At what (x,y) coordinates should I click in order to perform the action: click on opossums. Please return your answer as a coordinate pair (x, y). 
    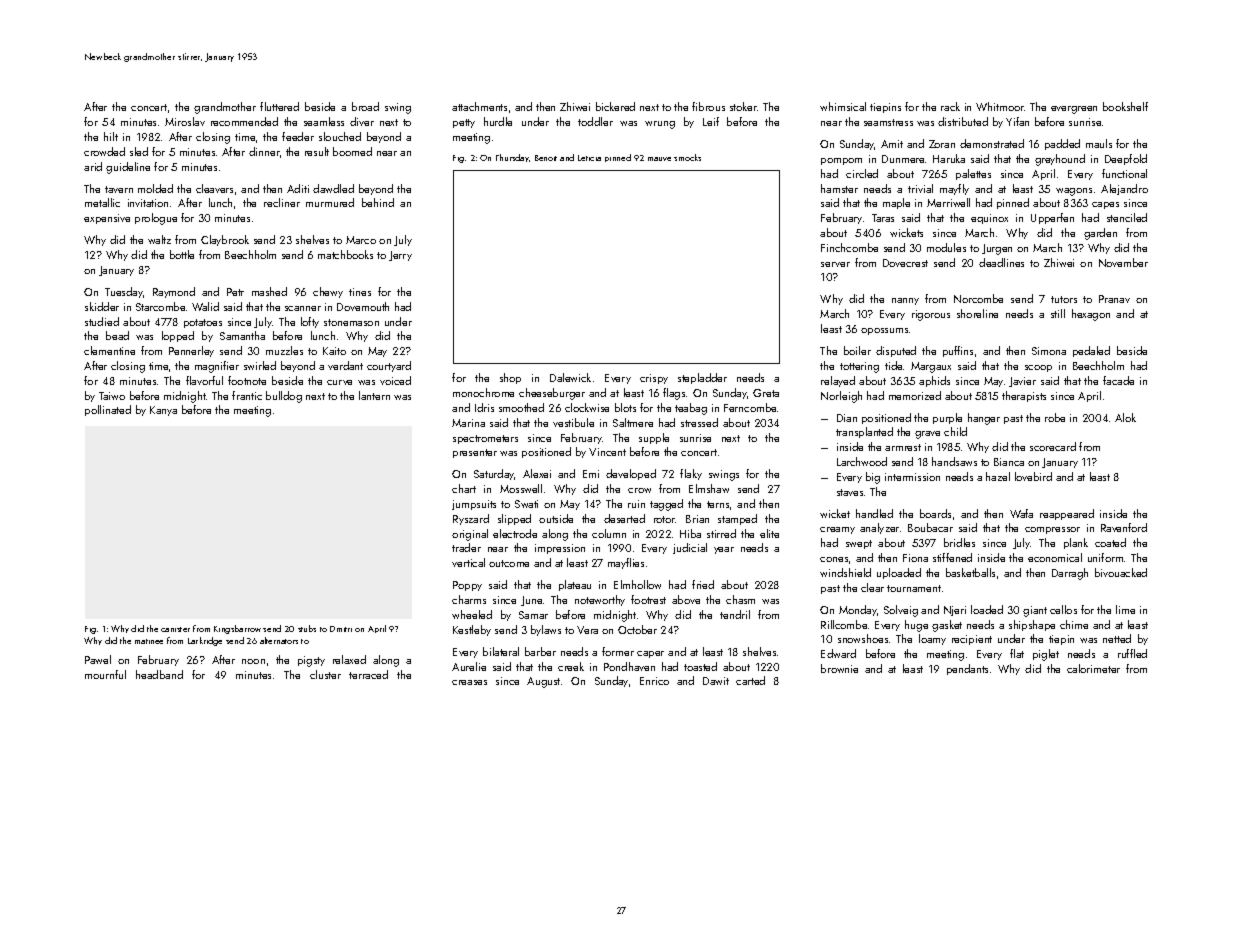
    Looking at the image, I should click on (884, 331).
